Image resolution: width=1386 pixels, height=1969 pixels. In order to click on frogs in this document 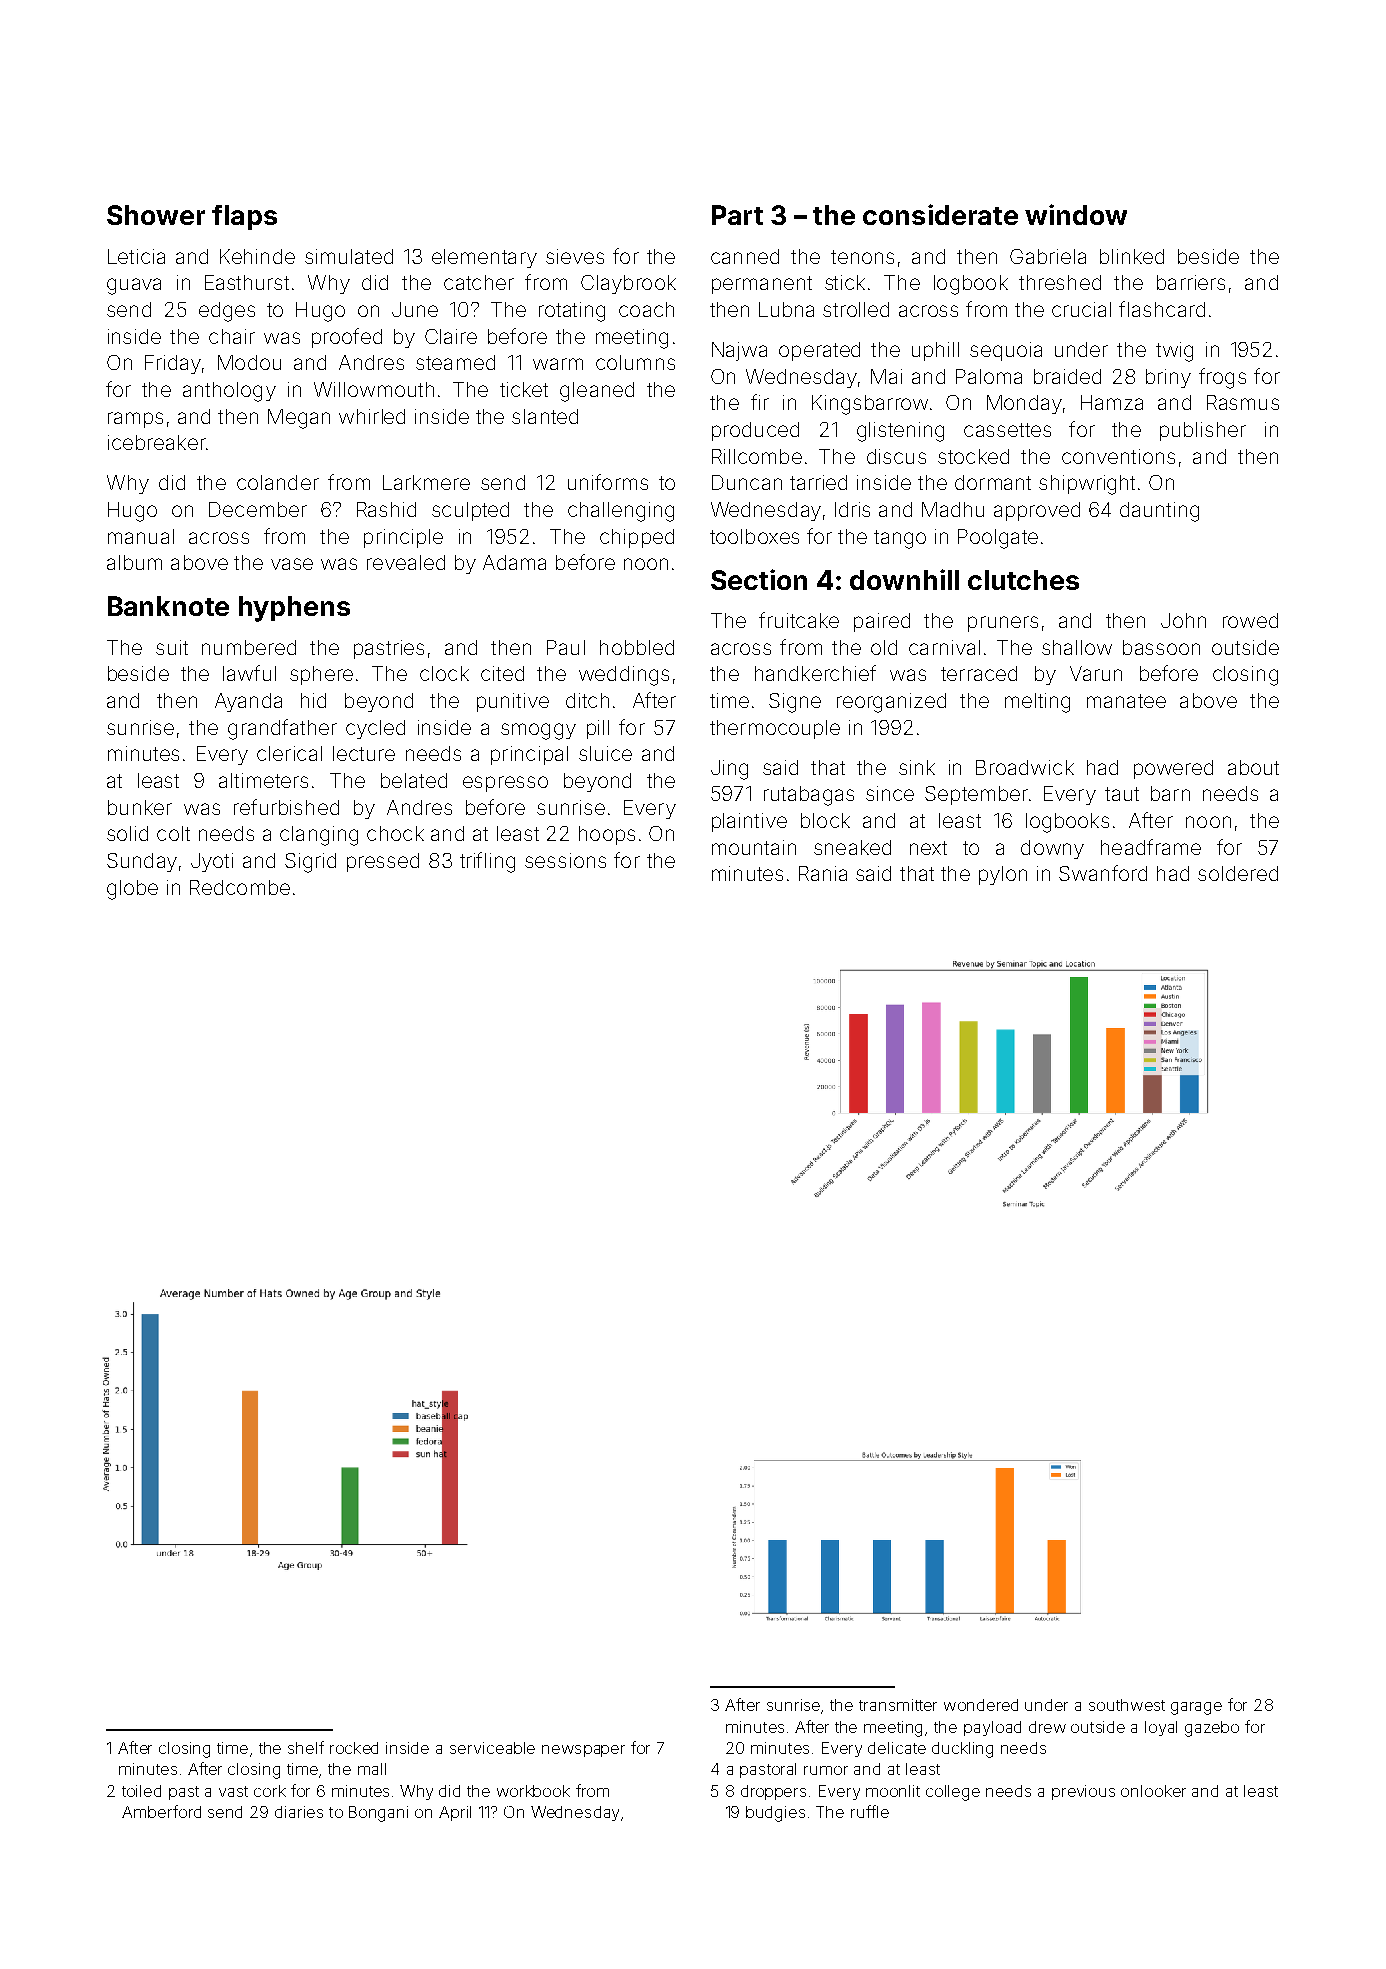, I will do `click(1222, 378)`.
